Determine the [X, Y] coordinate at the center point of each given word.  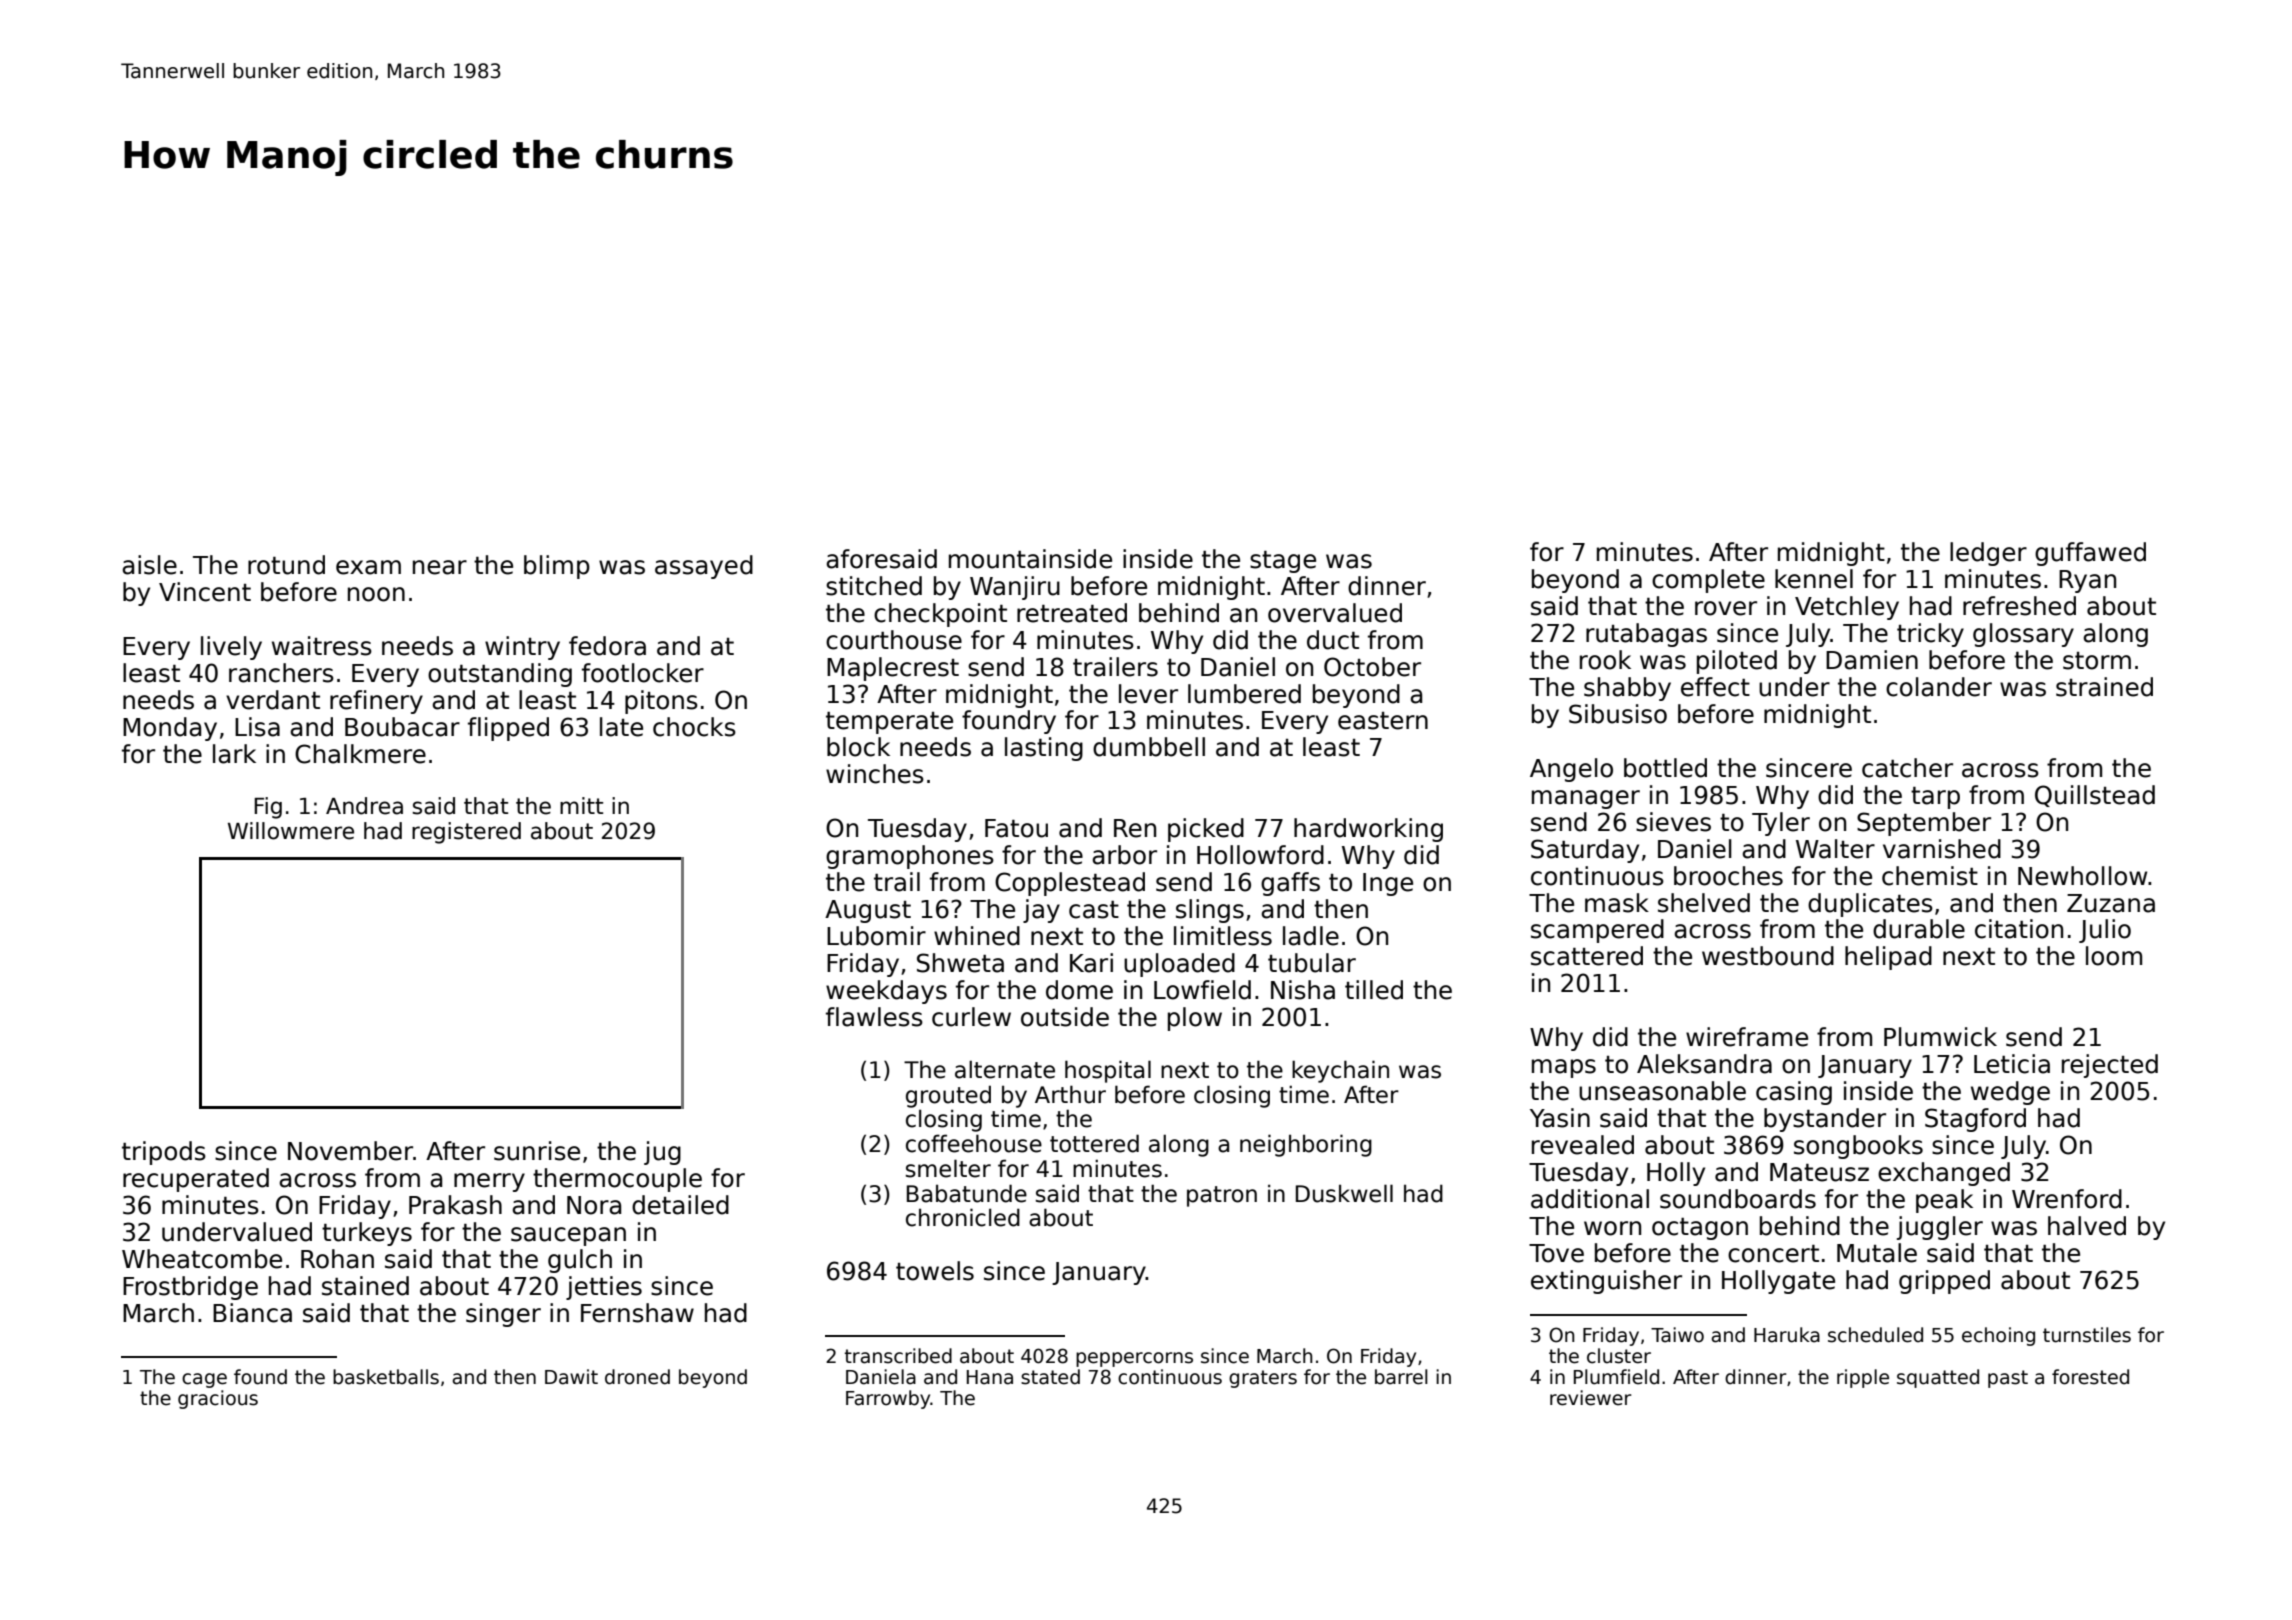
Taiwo [1677, 1335]
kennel [1814, 579]
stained [365, 1286]
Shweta [960, 963]
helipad [1888, 958]
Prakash [455, 1205]
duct [1333, 640]
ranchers [281, 673]
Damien [1872, 660]
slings [1210, 911]
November [350, 1151]
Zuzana [2111, 903]
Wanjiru [1015, 588]
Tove [1556, 1253]
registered [466, 833]
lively [231, 648]
